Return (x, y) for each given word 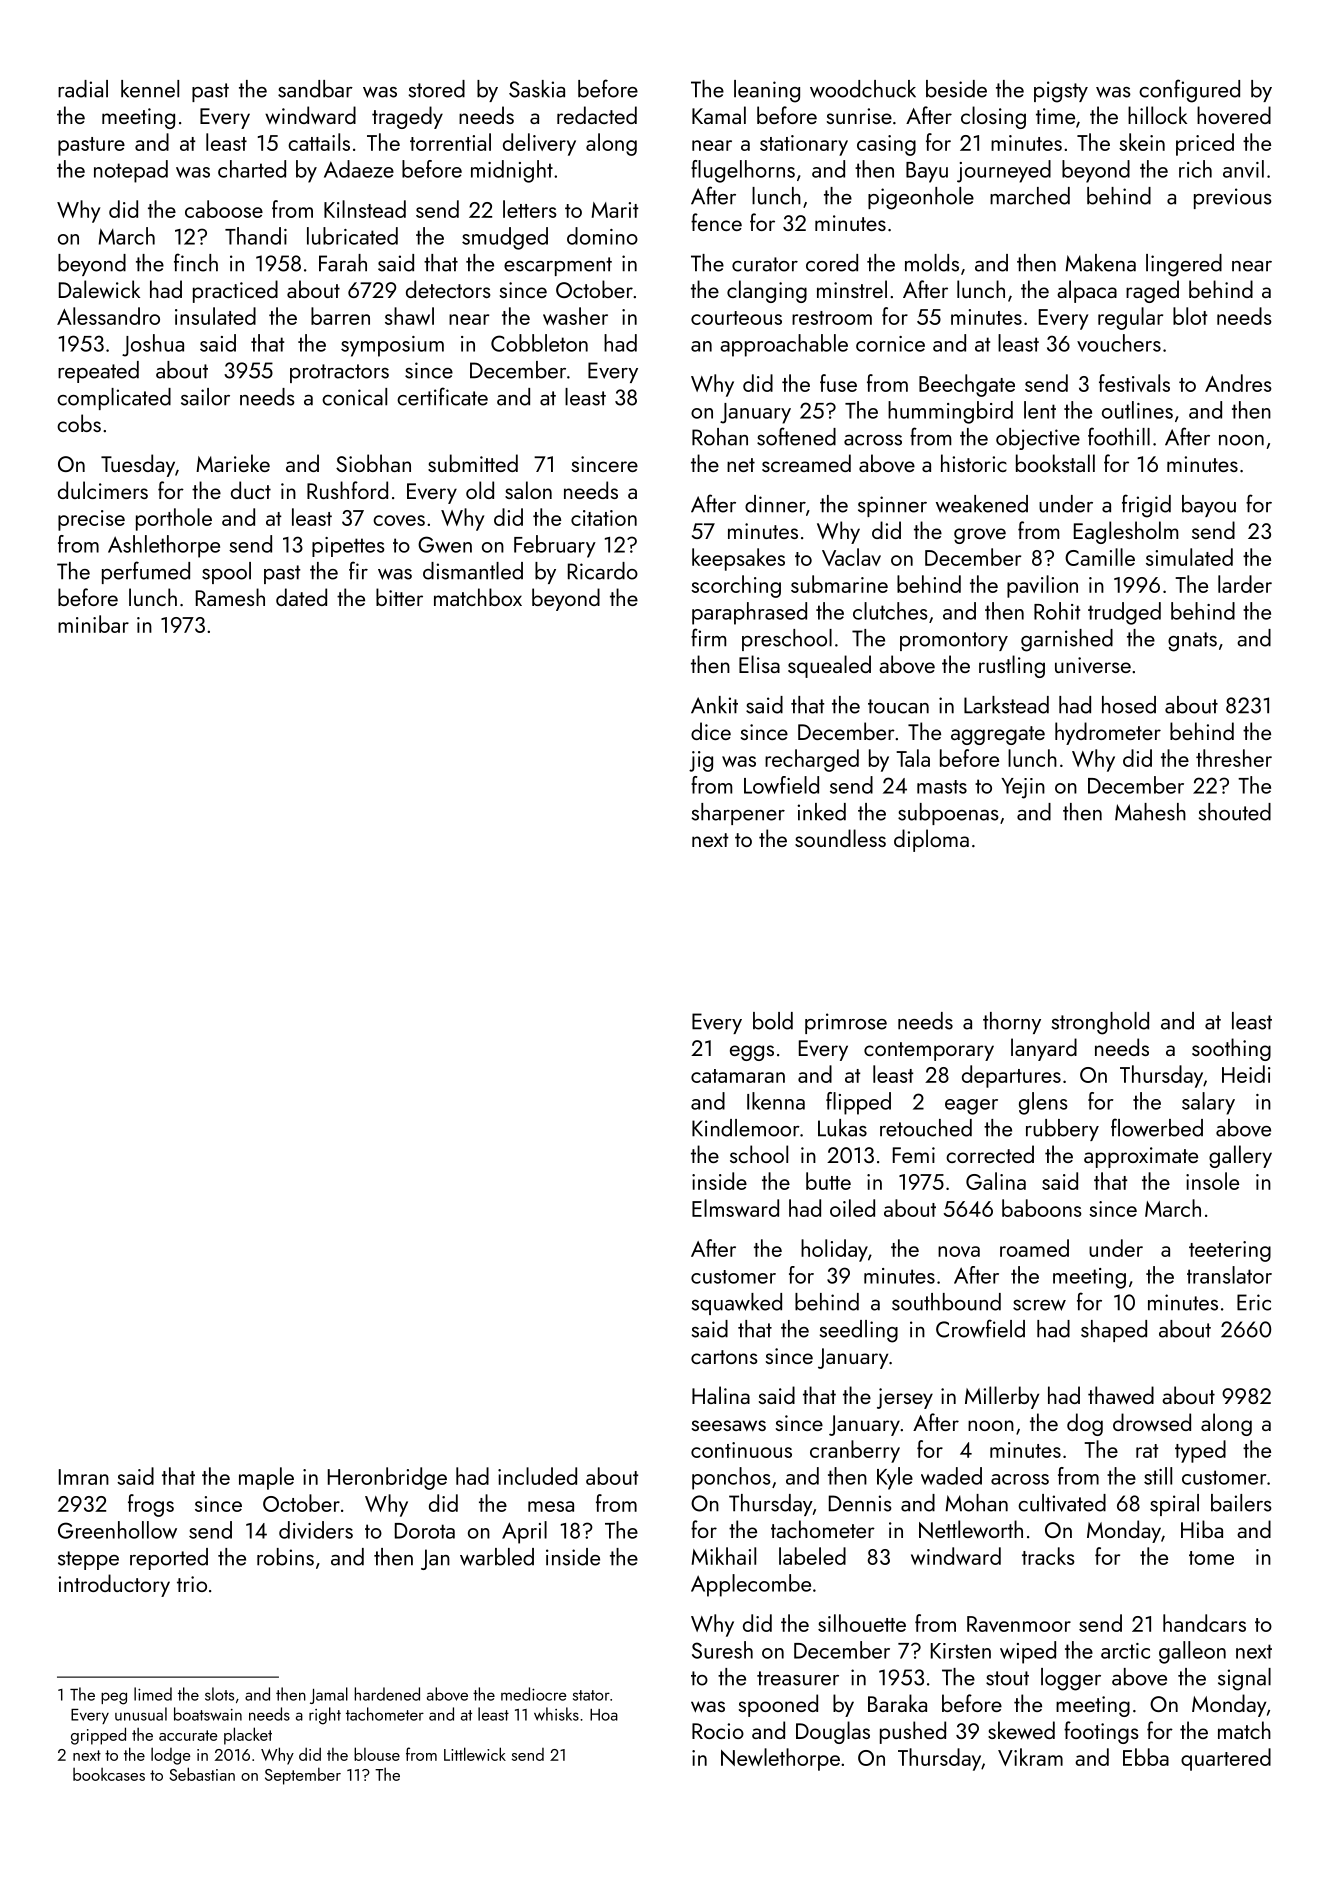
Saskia (537, 89)
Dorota (425, 1531)
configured (1189, 91)
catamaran (738, 1076)
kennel (150, 89)
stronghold (1100, 1023)
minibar (93, 624)
